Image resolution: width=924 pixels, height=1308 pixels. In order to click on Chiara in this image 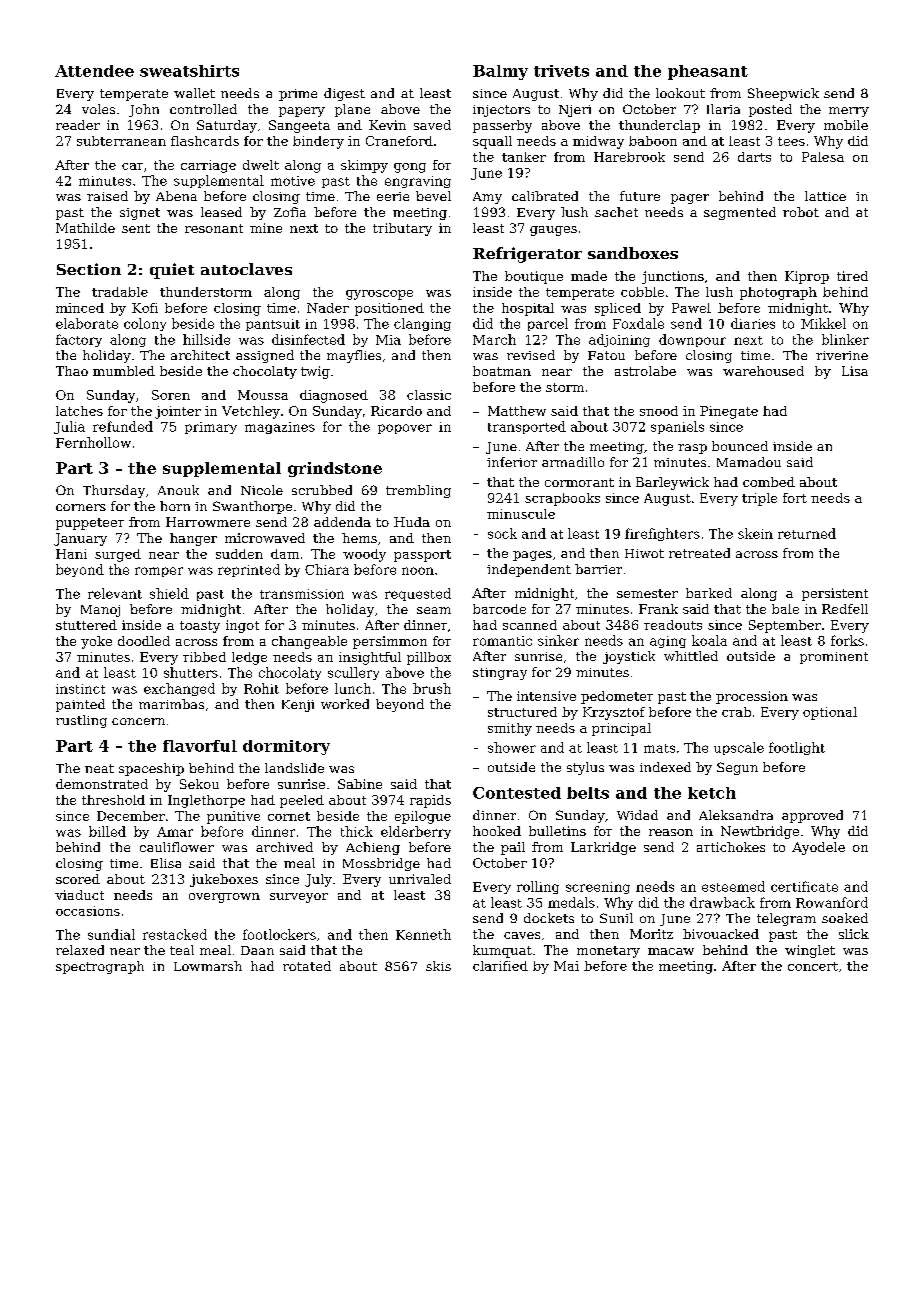, I will do `click(327, 569)`.
